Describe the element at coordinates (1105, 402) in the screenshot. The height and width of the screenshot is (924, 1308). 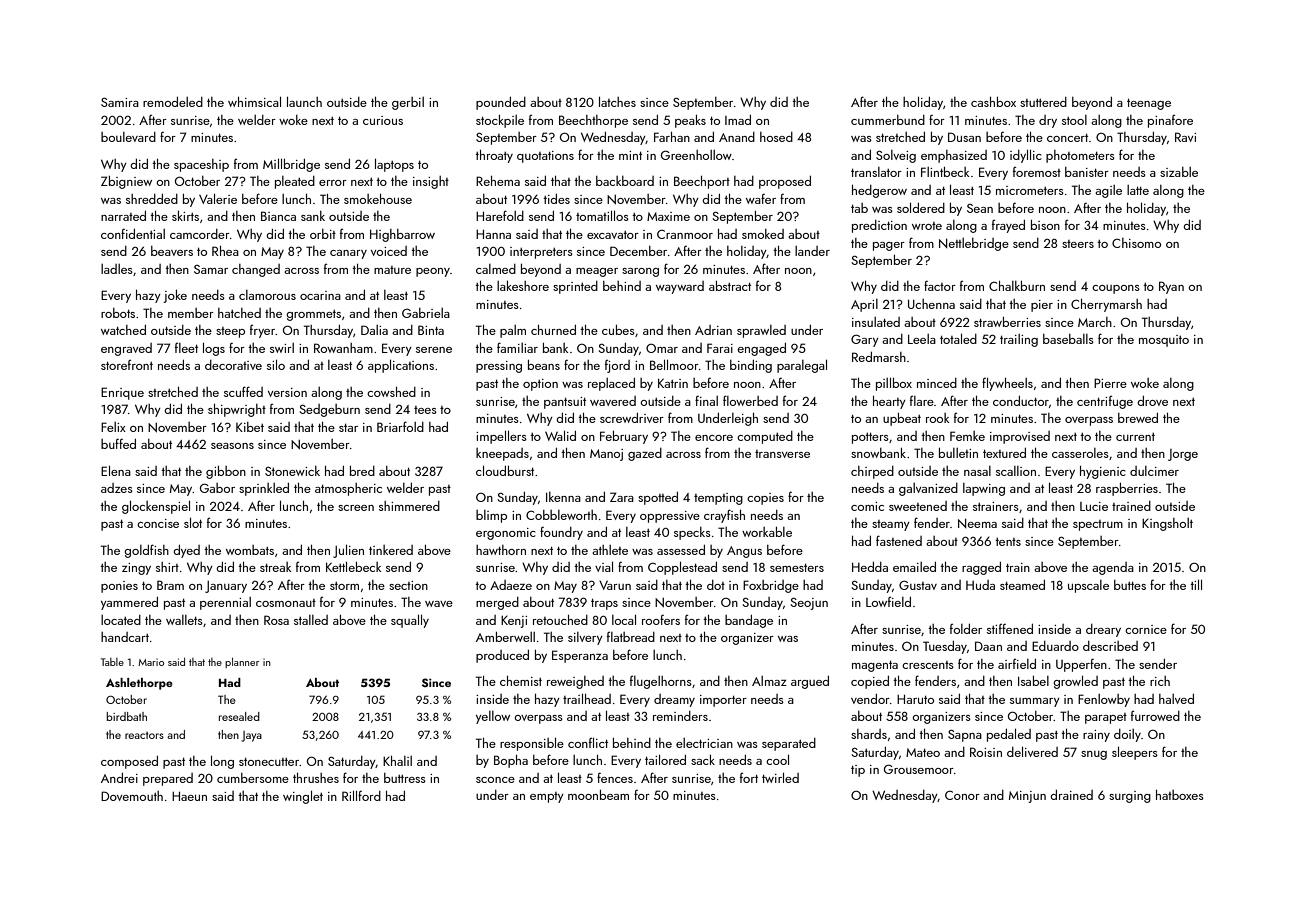
I see `centrifuge` at that location.
